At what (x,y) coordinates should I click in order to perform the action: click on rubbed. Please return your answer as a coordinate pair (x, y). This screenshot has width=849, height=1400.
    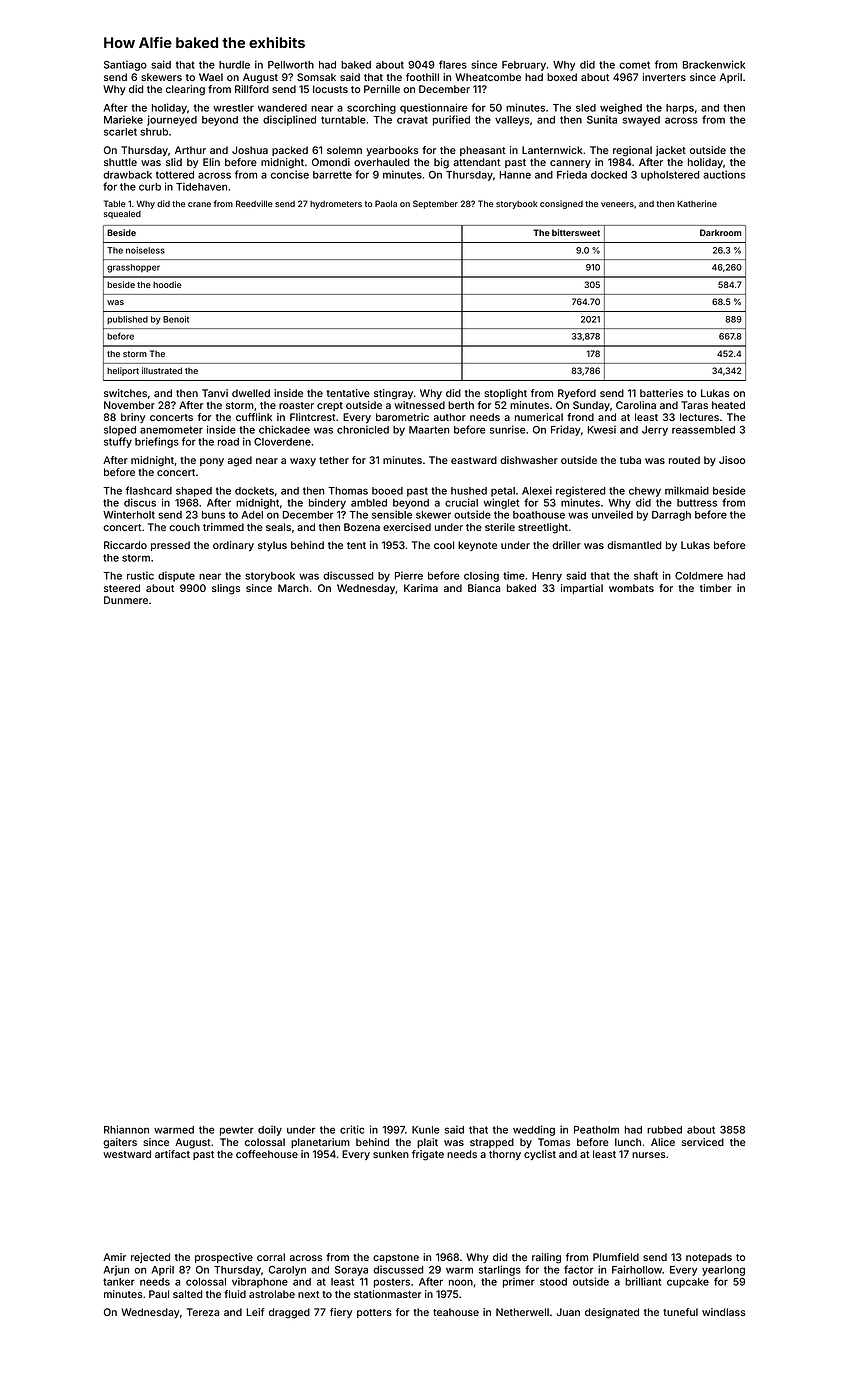
    Looking at the image, I should click on (664, 1130).
